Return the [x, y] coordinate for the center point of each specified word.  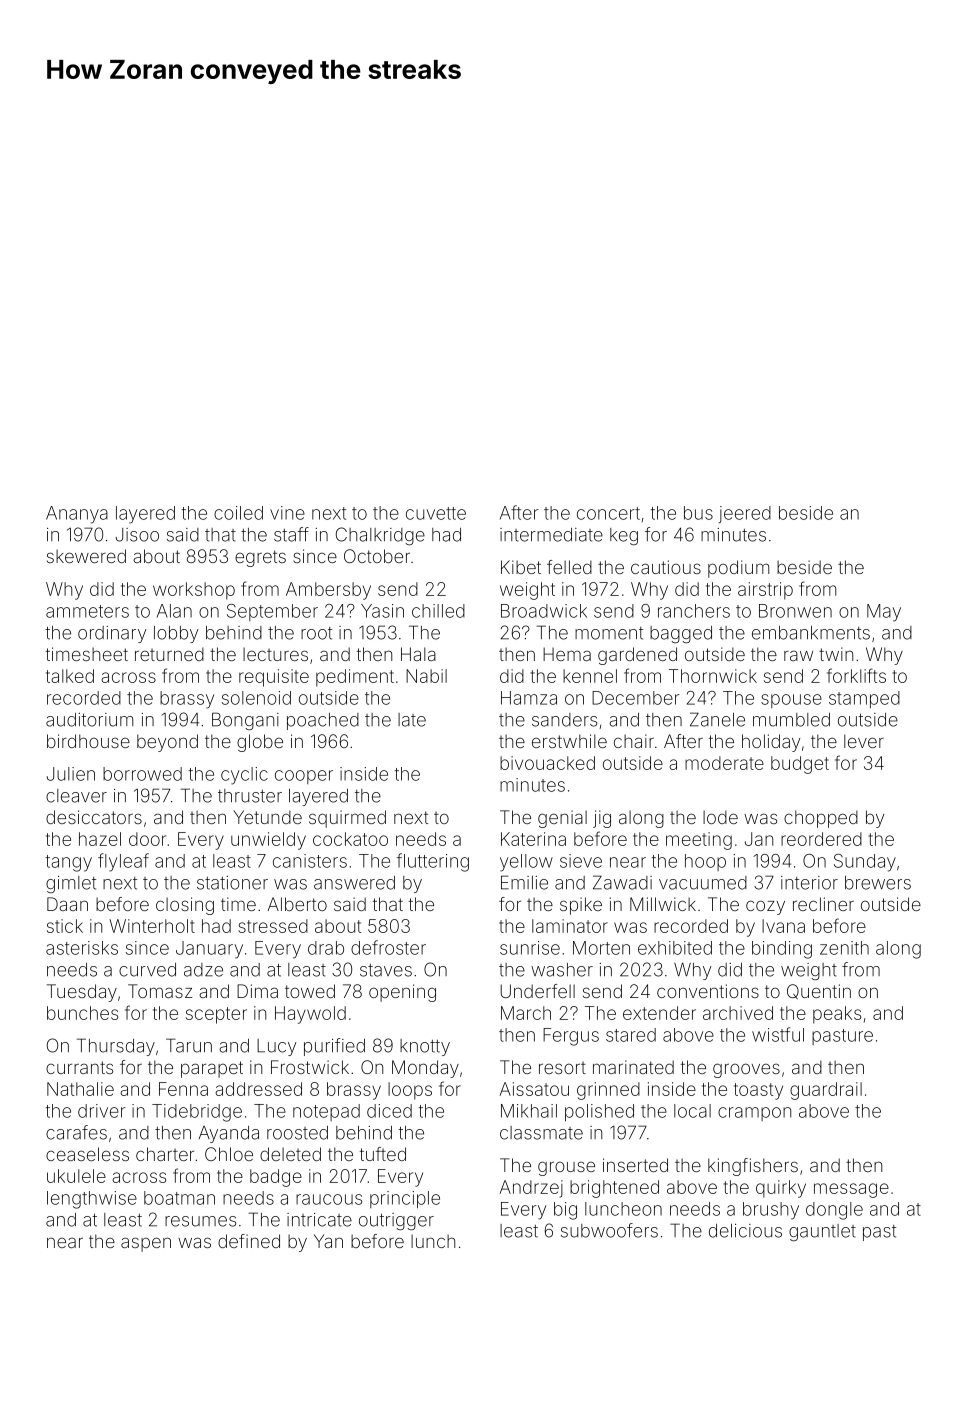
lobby [176, 634]
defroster [388, 947]
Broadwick [544, 611]
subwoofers [609, 1230]
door [147, 839]
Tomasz [160, 991]
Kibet [521, 567]
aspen [146, 1244]
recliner [823, 904]
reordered [821, 839]
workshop [194, 591]
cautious [666, 567]
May [884, 613]
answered [354, 883]
